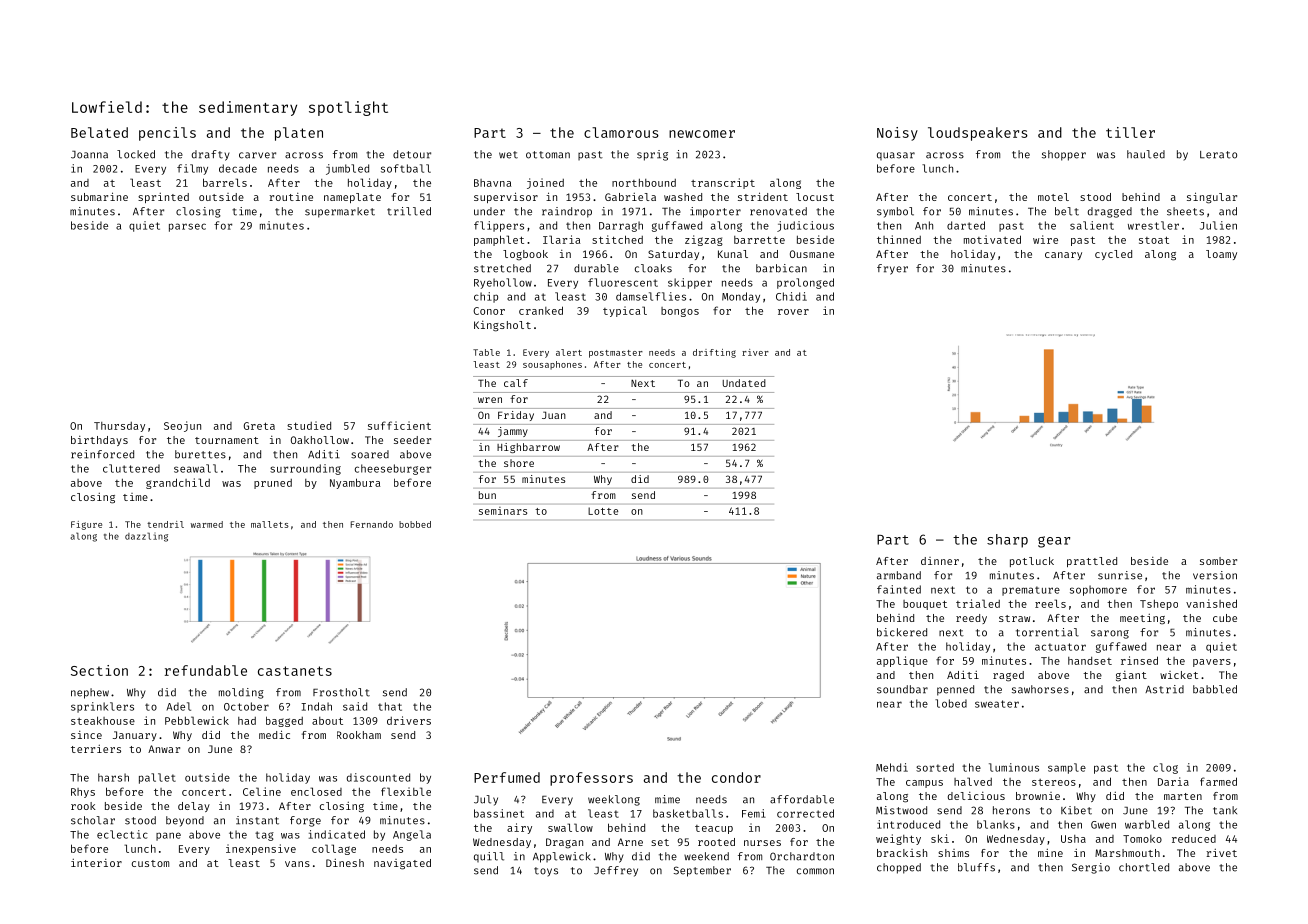  Describe the element at coordinates (165, 524) in the screenshot. I see `tendril` at that location.
